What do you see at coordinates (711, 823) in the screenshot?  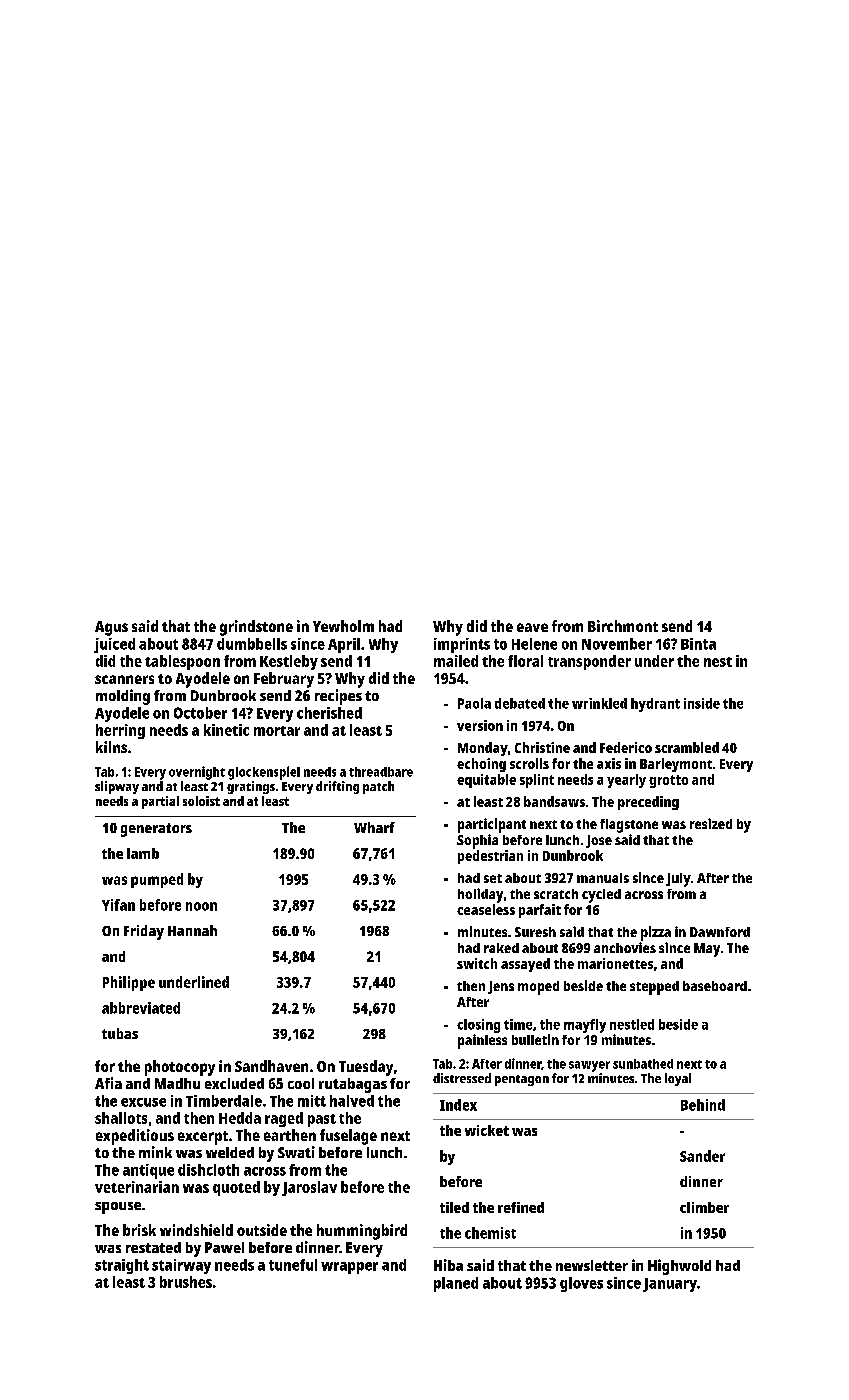 I see `resized` at bounding box center [711, 823].
